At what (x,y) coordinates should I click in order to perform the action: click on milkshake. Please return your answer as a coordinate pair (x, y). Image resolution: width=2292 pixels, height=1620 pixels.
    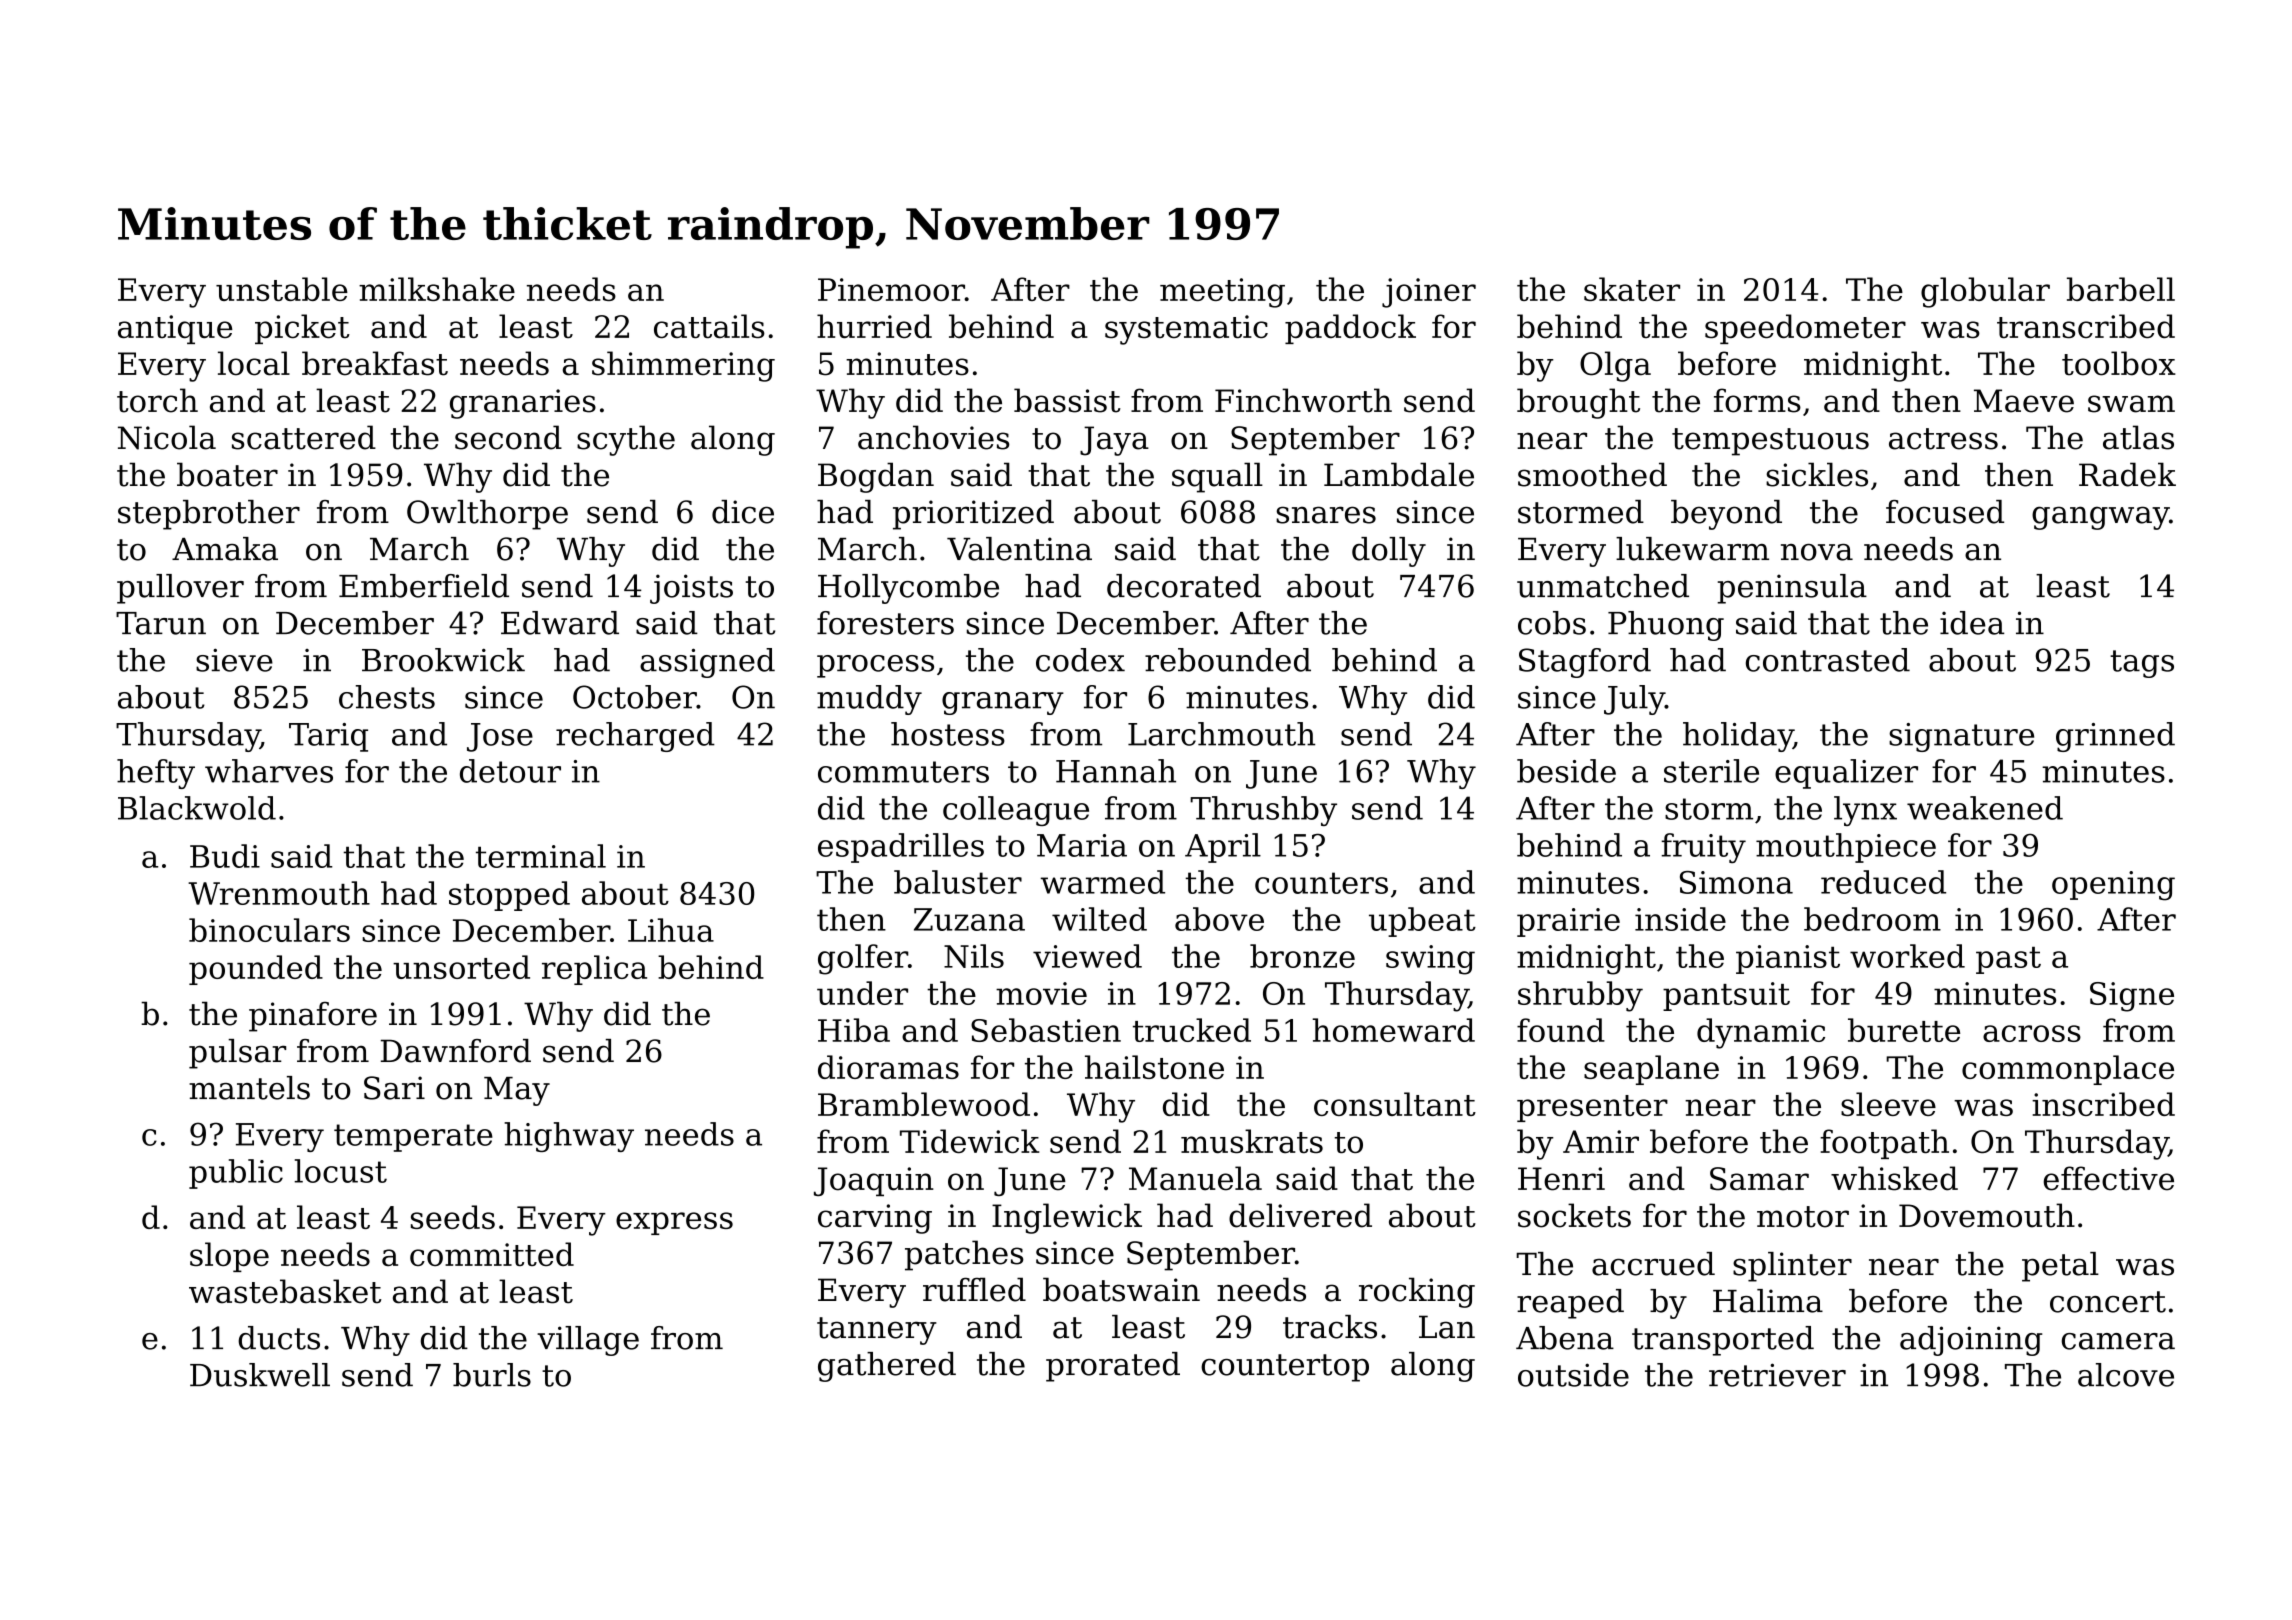
    Looking at the image, I should click on (437, 289).
